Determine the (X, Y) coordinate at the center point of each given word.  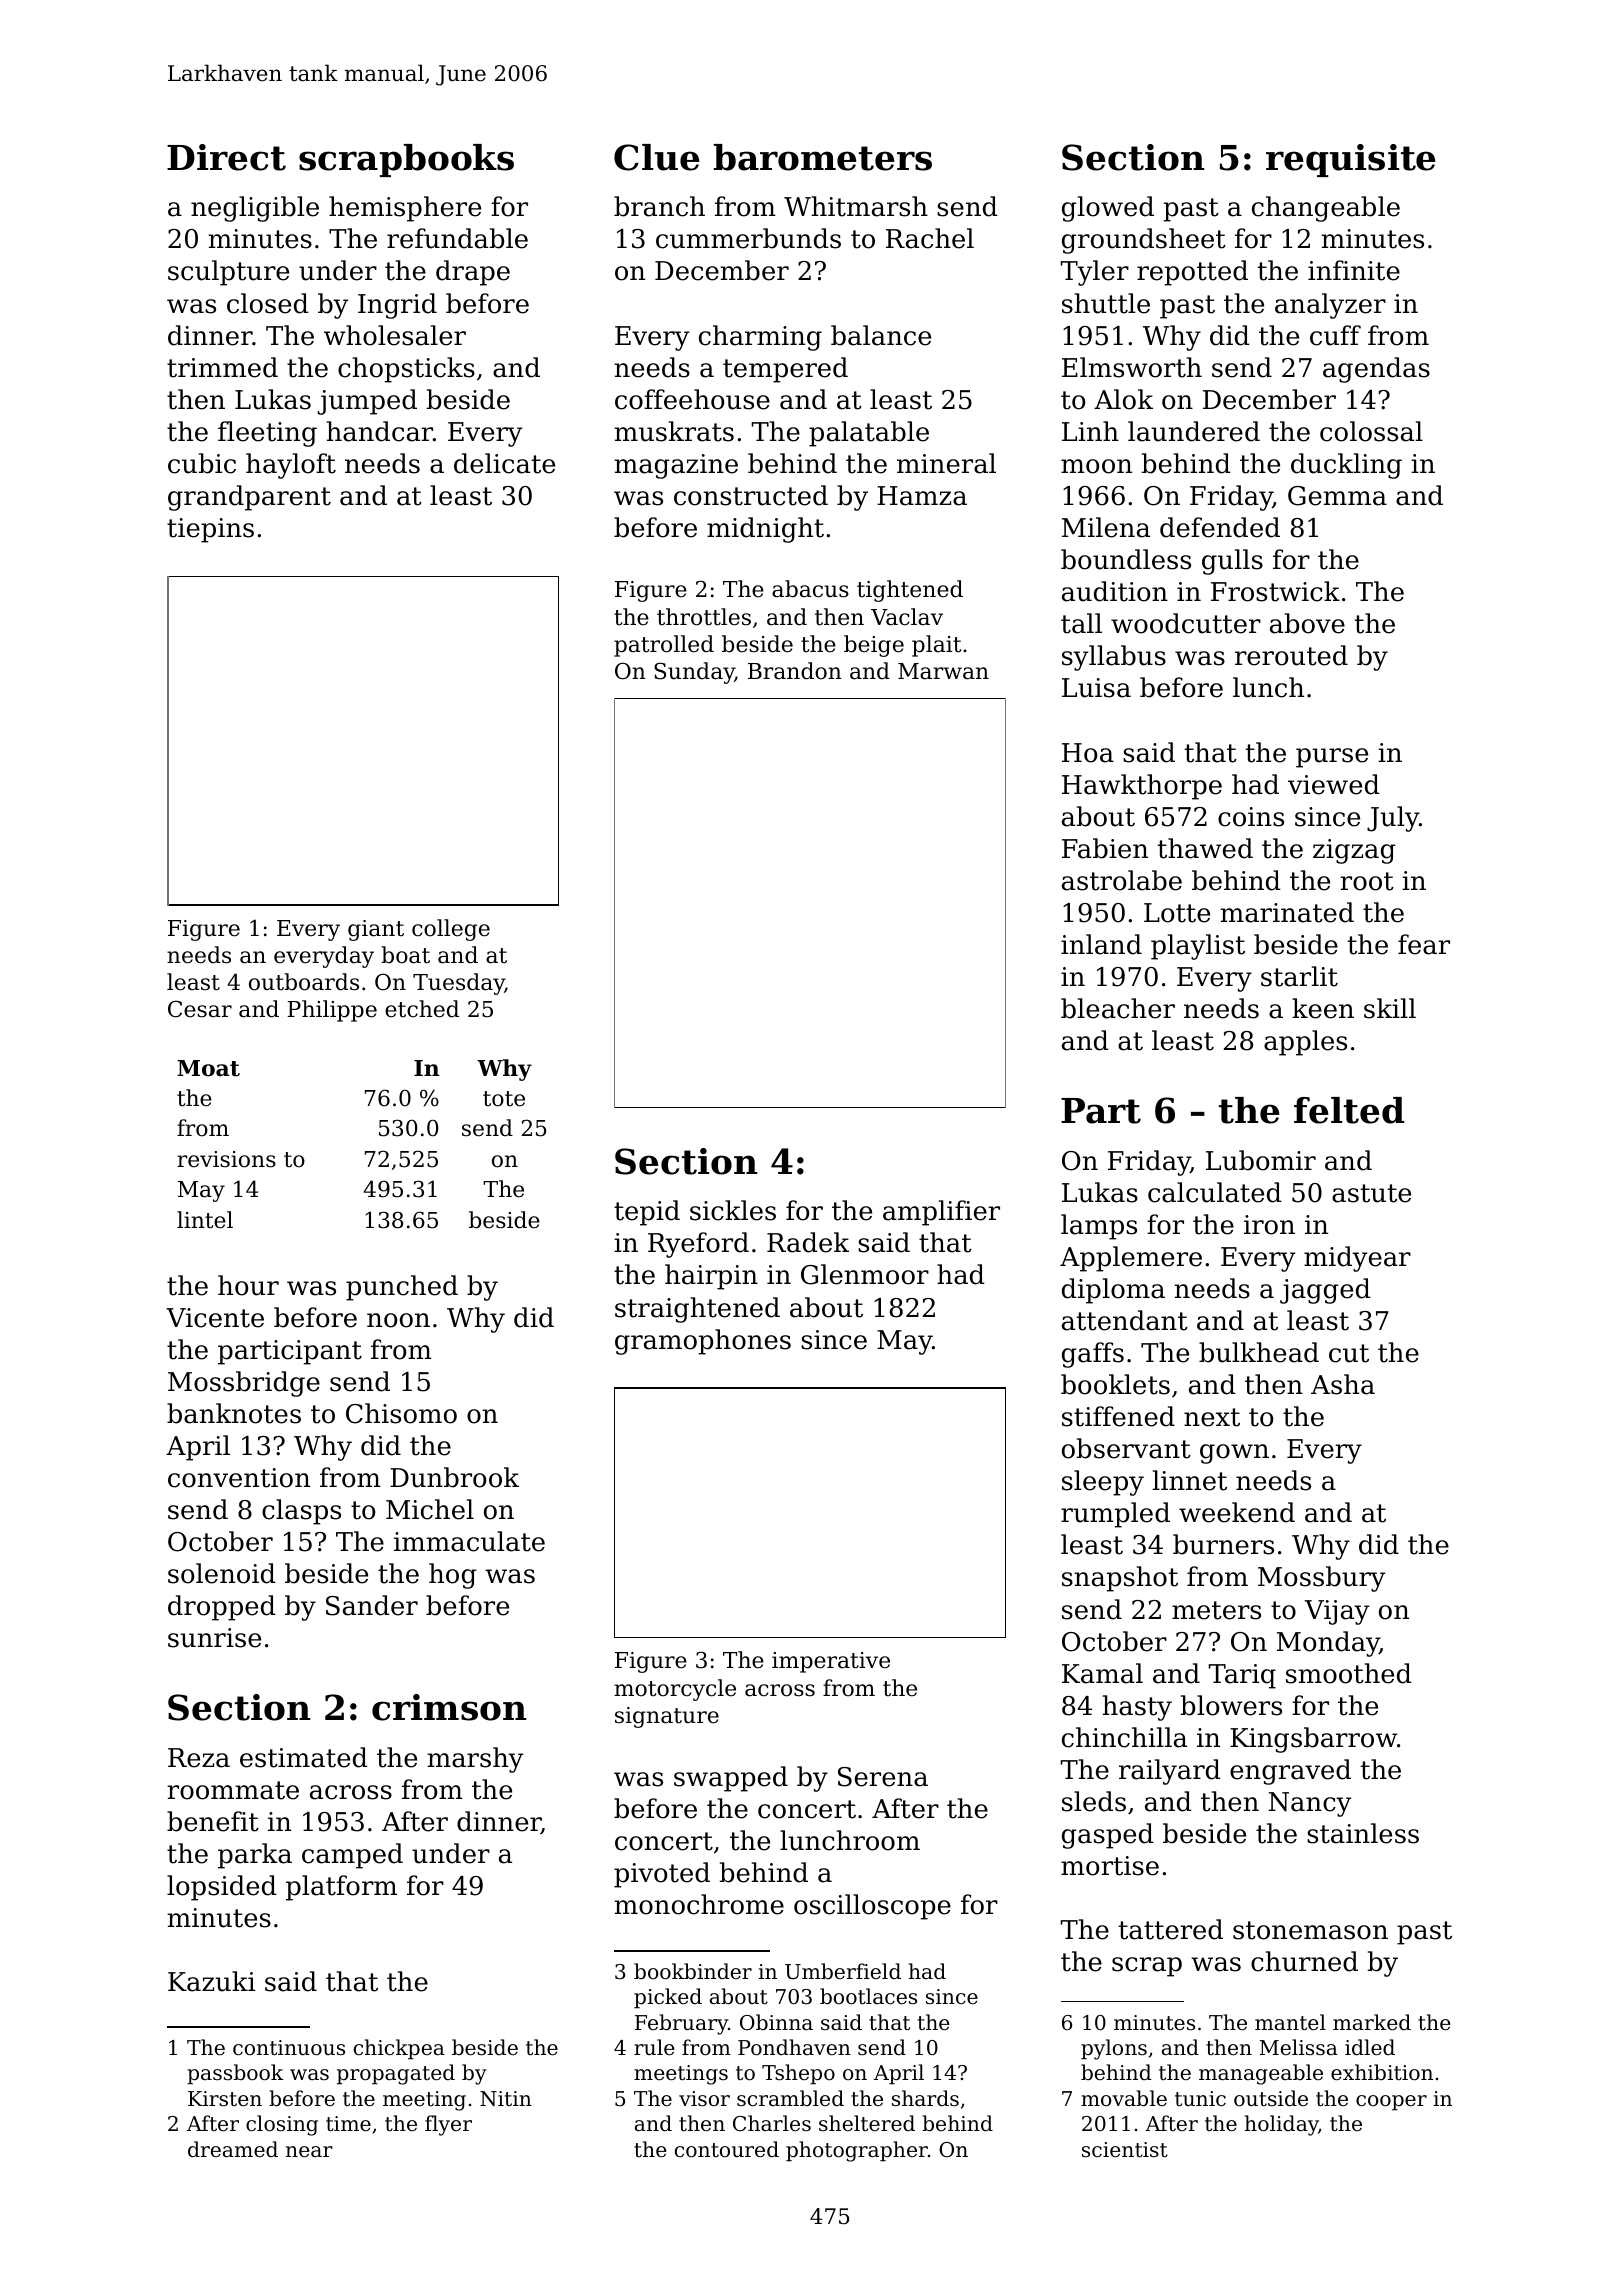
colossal (1371, 431)
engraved (1290, 1772)
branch (659, 206)
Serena (883, 1777)
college (451, 930)
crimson (449, 1707)
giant (376, 930)
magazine (676, 466)
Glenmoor (865, 1274)
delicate (504, 463)
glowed (1108, 209)
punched (402, 1288)
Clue (657, 157)
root (1367, 881)
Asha (1343, 1384)
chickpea (399, 2049)
